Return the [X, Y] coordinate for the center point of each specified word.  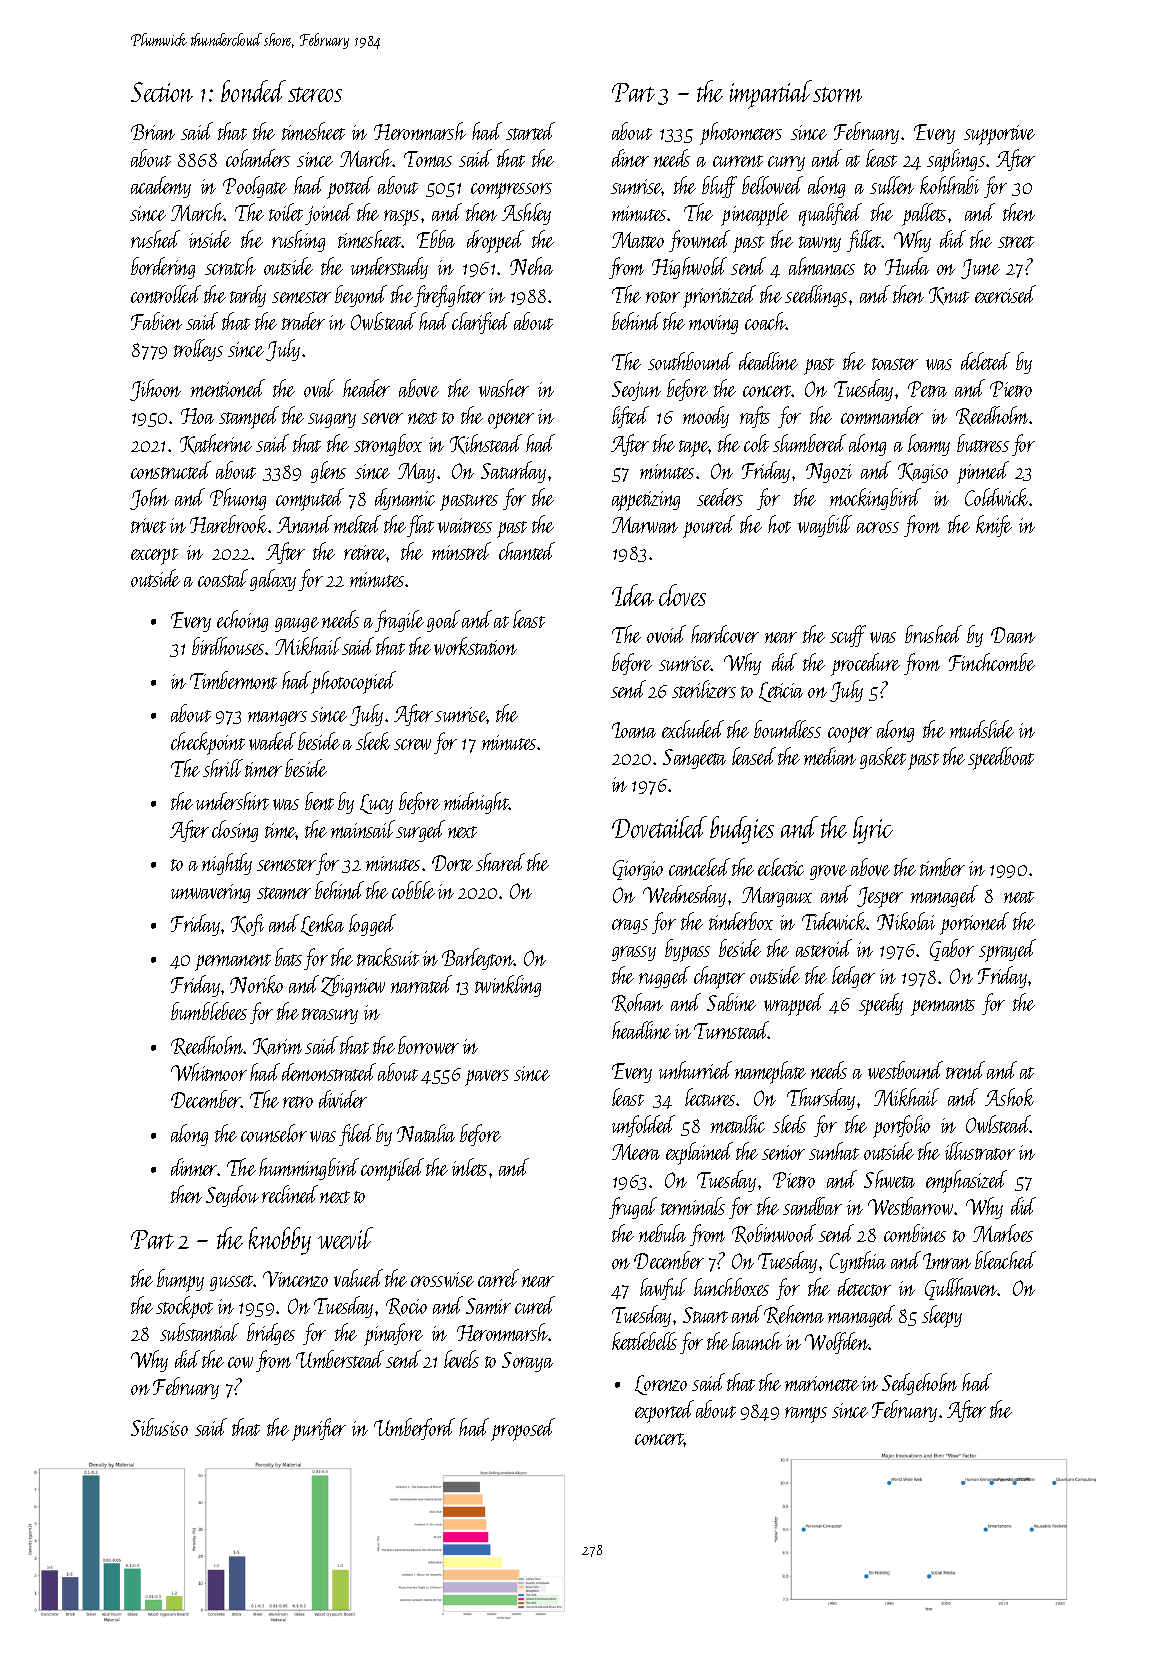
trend [965, 1070]
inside [210, 239]
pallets [924, 214]
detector [864, 1287]
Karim [277, 1047]
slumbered [809, 443]
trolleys [198, 350]
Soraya [527, 1362]
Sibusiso [159, 1427]
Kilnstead [486, 444]
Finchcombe [992, 662]
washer [504, 388]
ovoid [666, 634]
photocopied [354, 682]
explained [699, 1153]
